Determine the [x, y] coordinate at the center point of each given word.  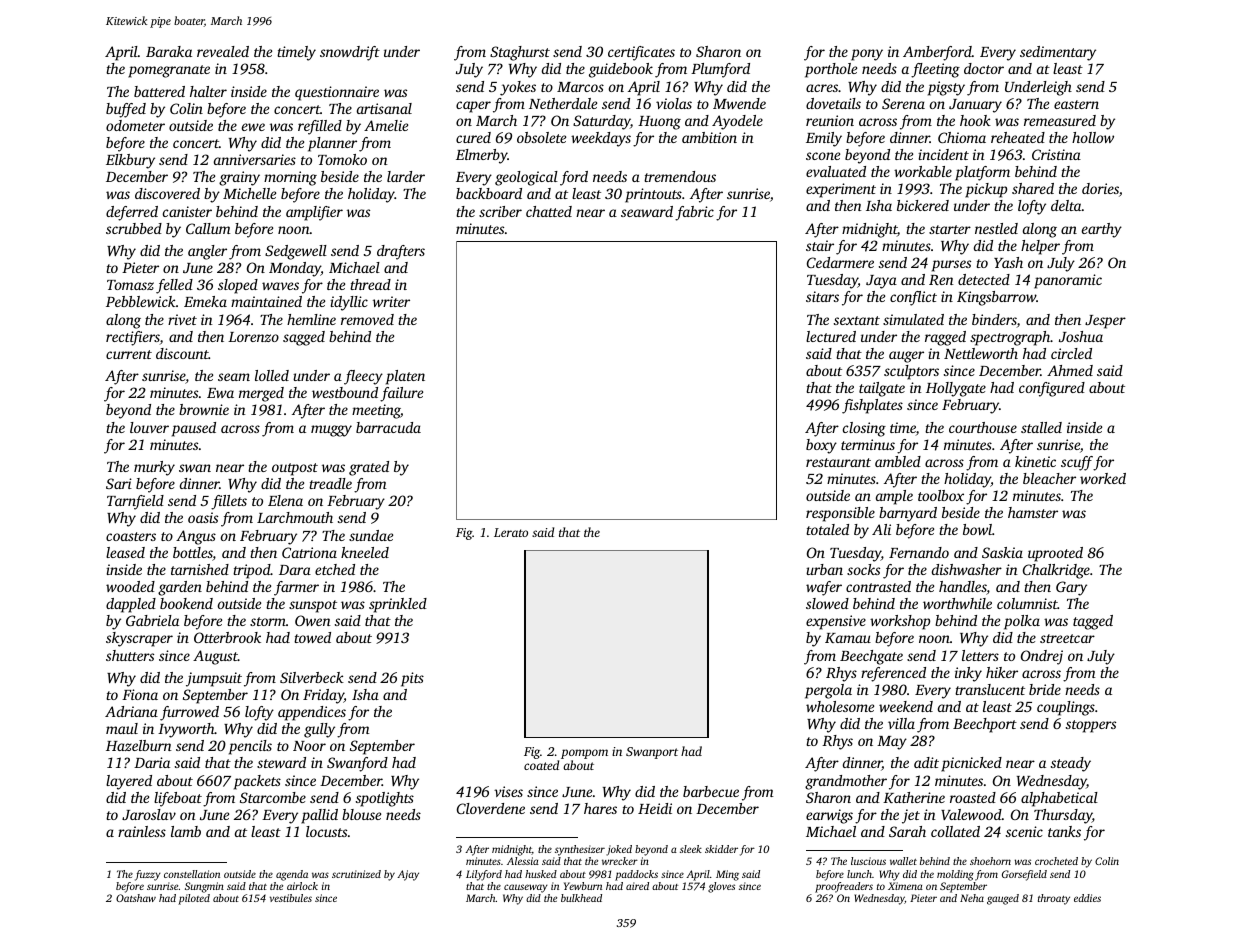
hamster [1033, 512]
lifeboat [178, 799]
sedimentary [1058, 53]
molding [955, 875]
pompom [584, 754]
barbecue [711, 791]
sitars [822, 296]
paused [194, 429]
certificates [641, 53]
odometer [135, 125]
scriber [500, 211]
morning [290, 178]
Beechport [985, 725]
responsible [840, 514]
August [215, 657]
